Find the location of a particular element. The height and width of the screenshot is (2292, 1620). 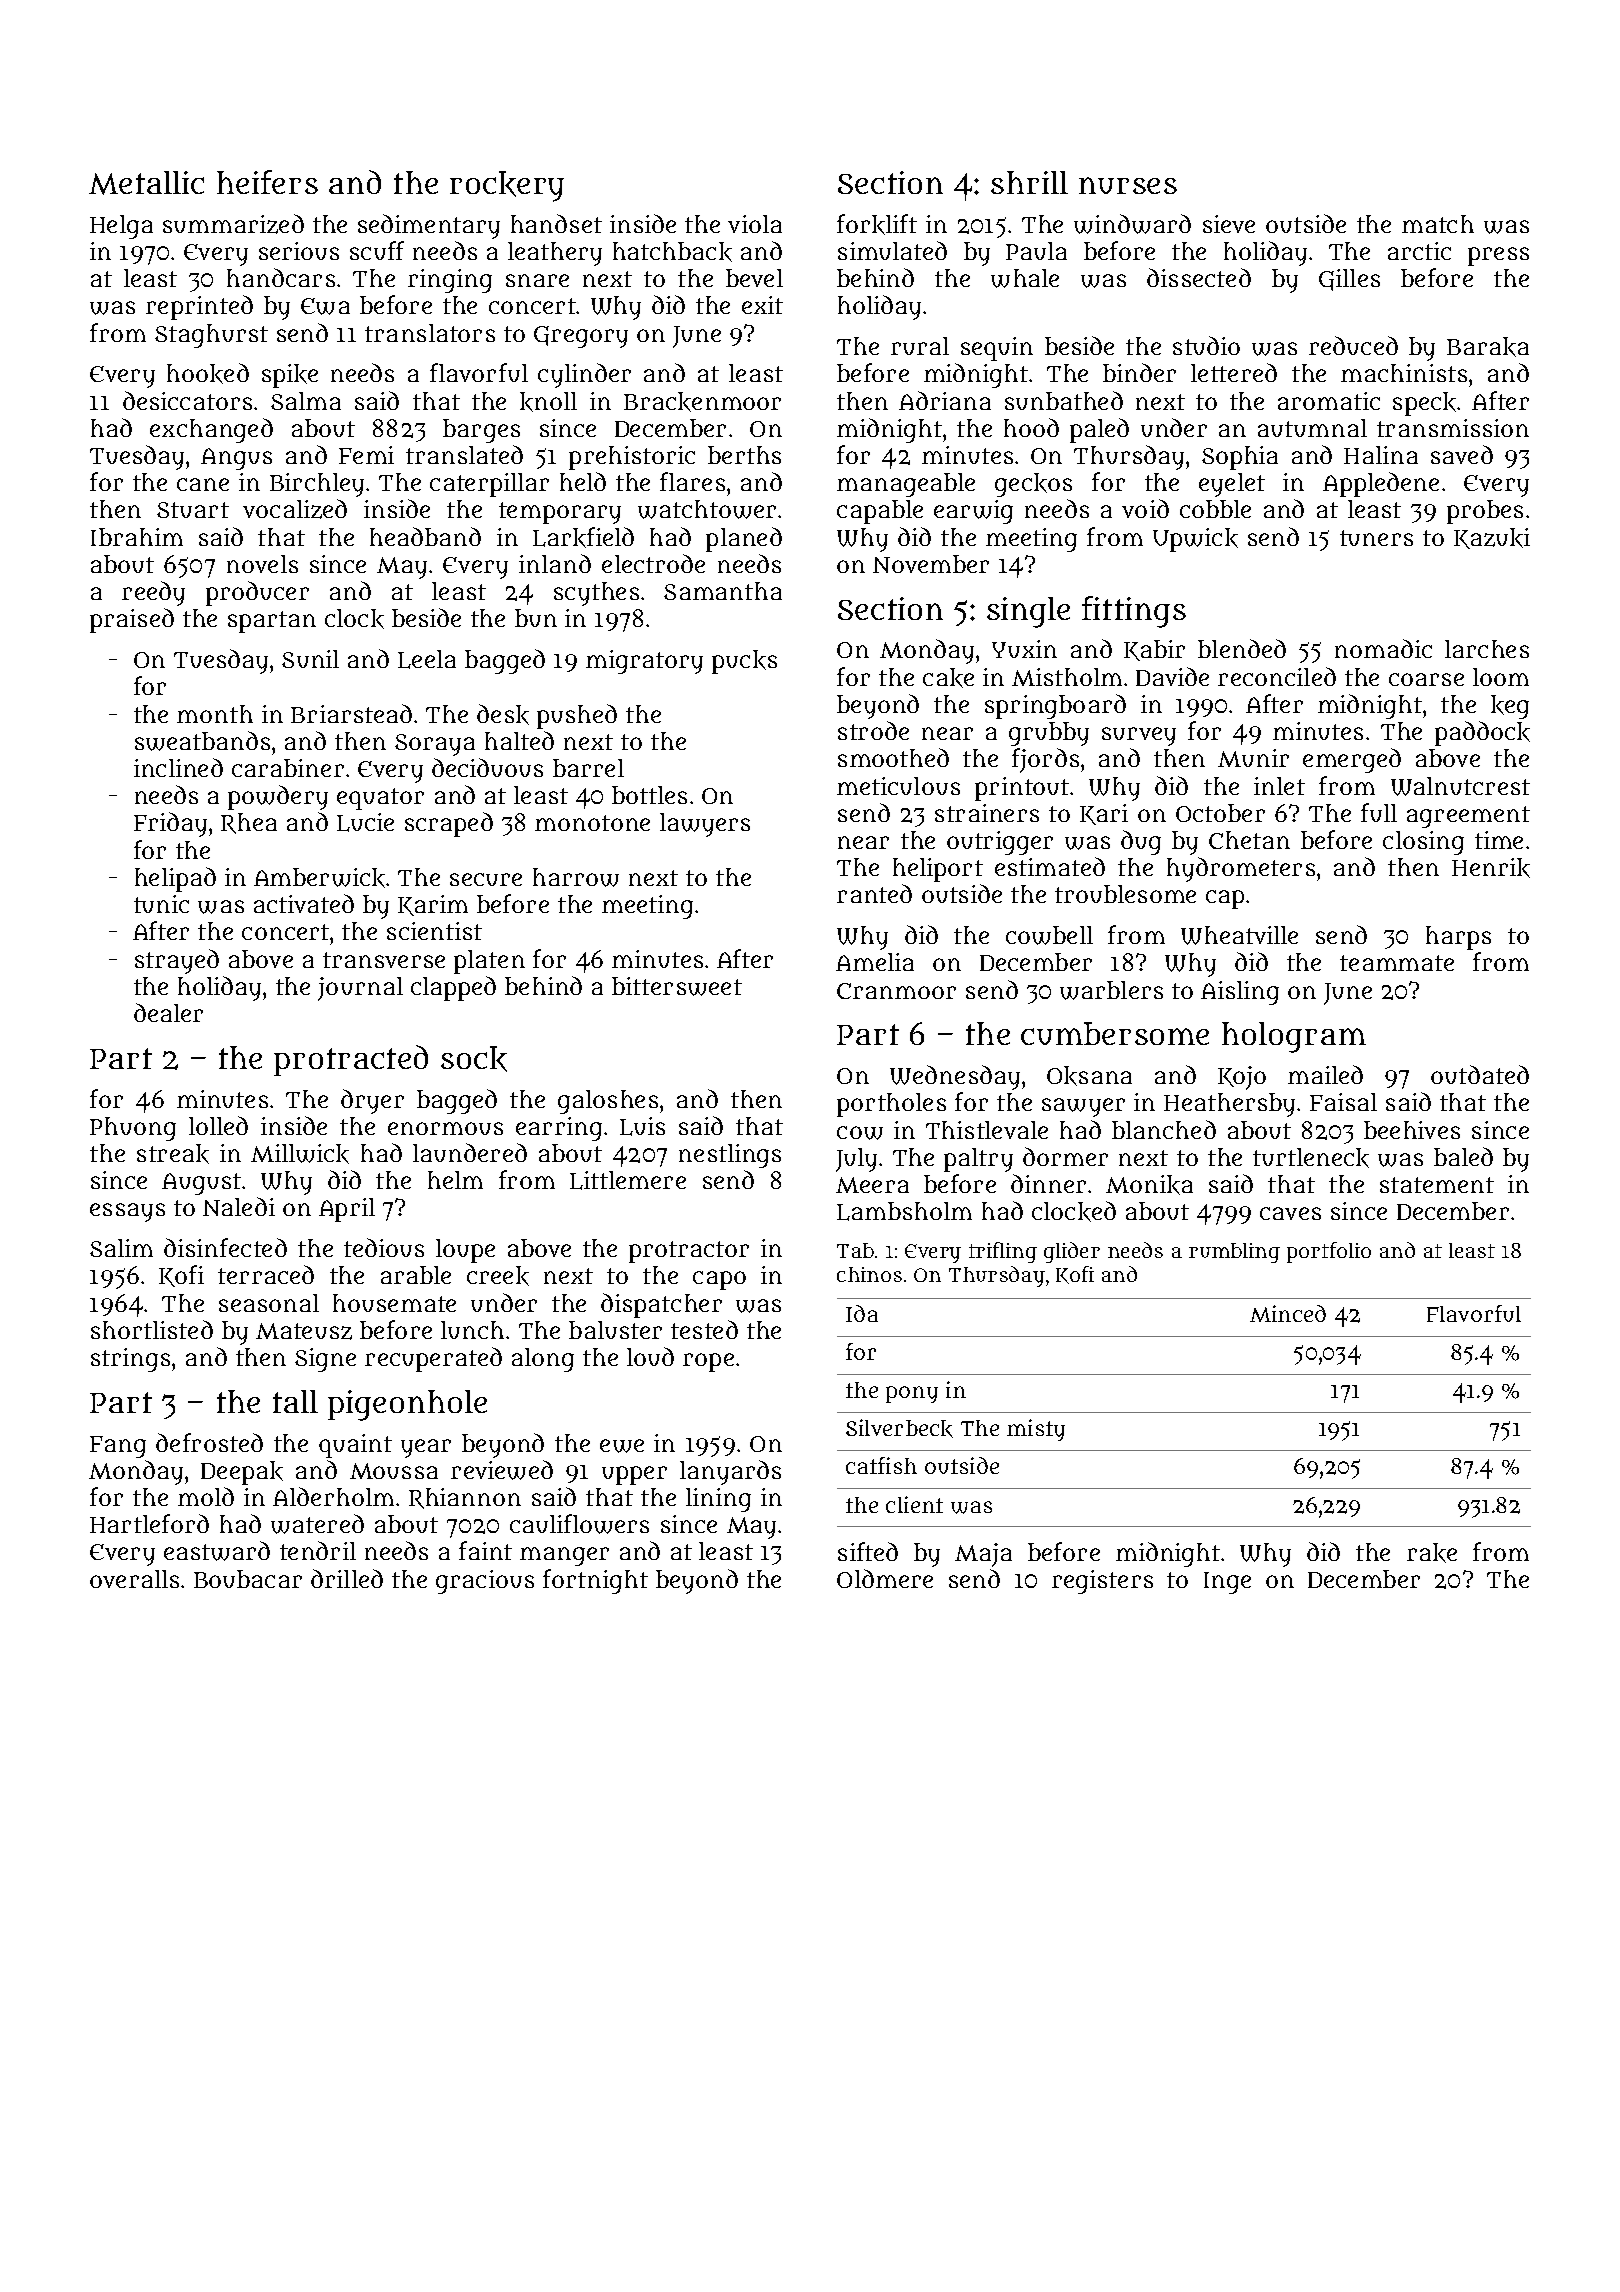

rake is located at coordinates (1432, 1553).
